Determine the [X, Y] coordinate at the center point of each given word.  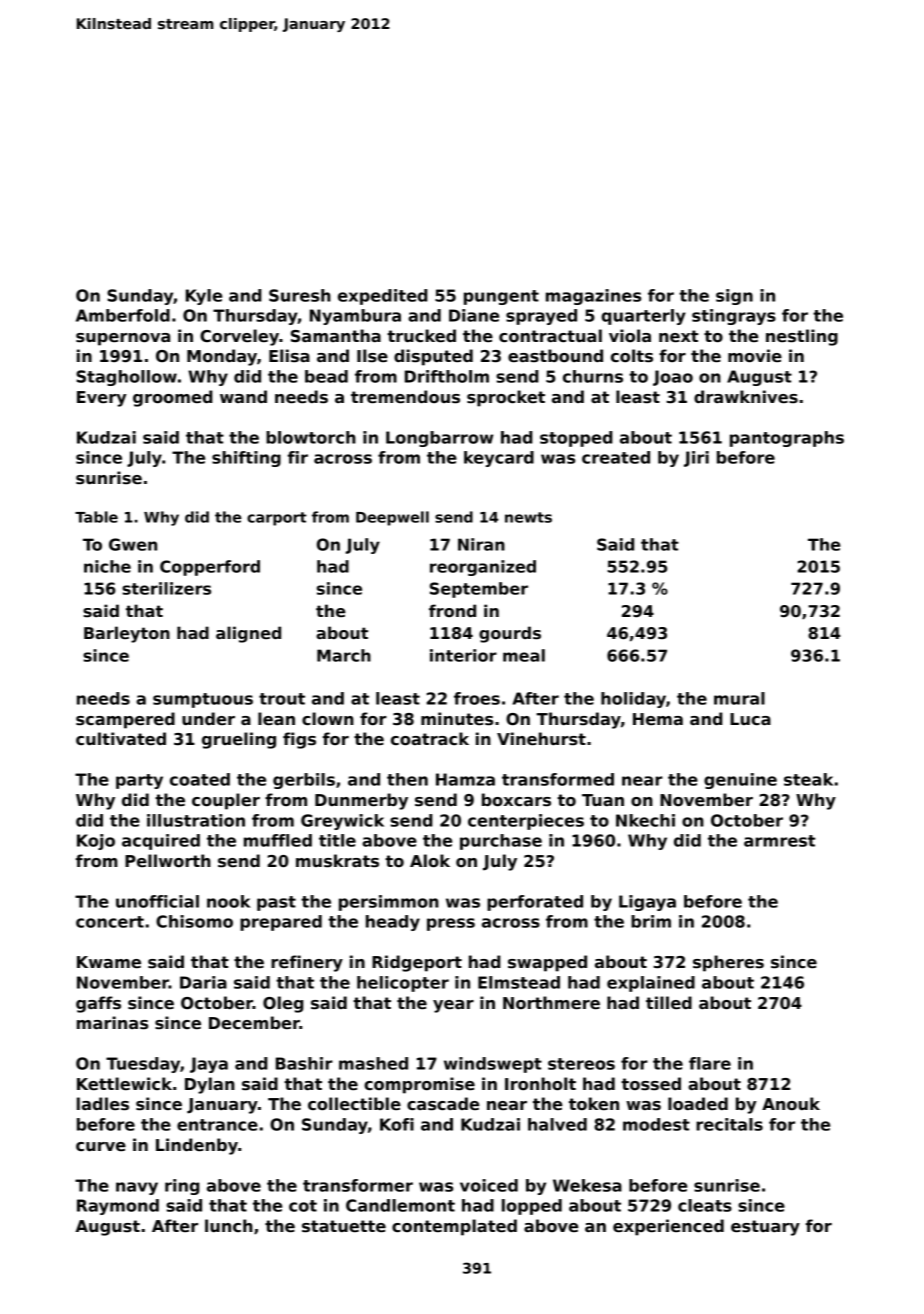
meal [524, 655]
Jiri [696, 459]
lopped [532, 1207]
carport [276, 519]
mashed [373, 1063]
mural [739, 698]
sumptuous [203, 700]
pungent [501, 297]
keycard [499, 459]
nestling [802, 337]
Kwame [109, 962]
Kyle [204, 297]
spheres [728, 963]
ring [182, 1187]
